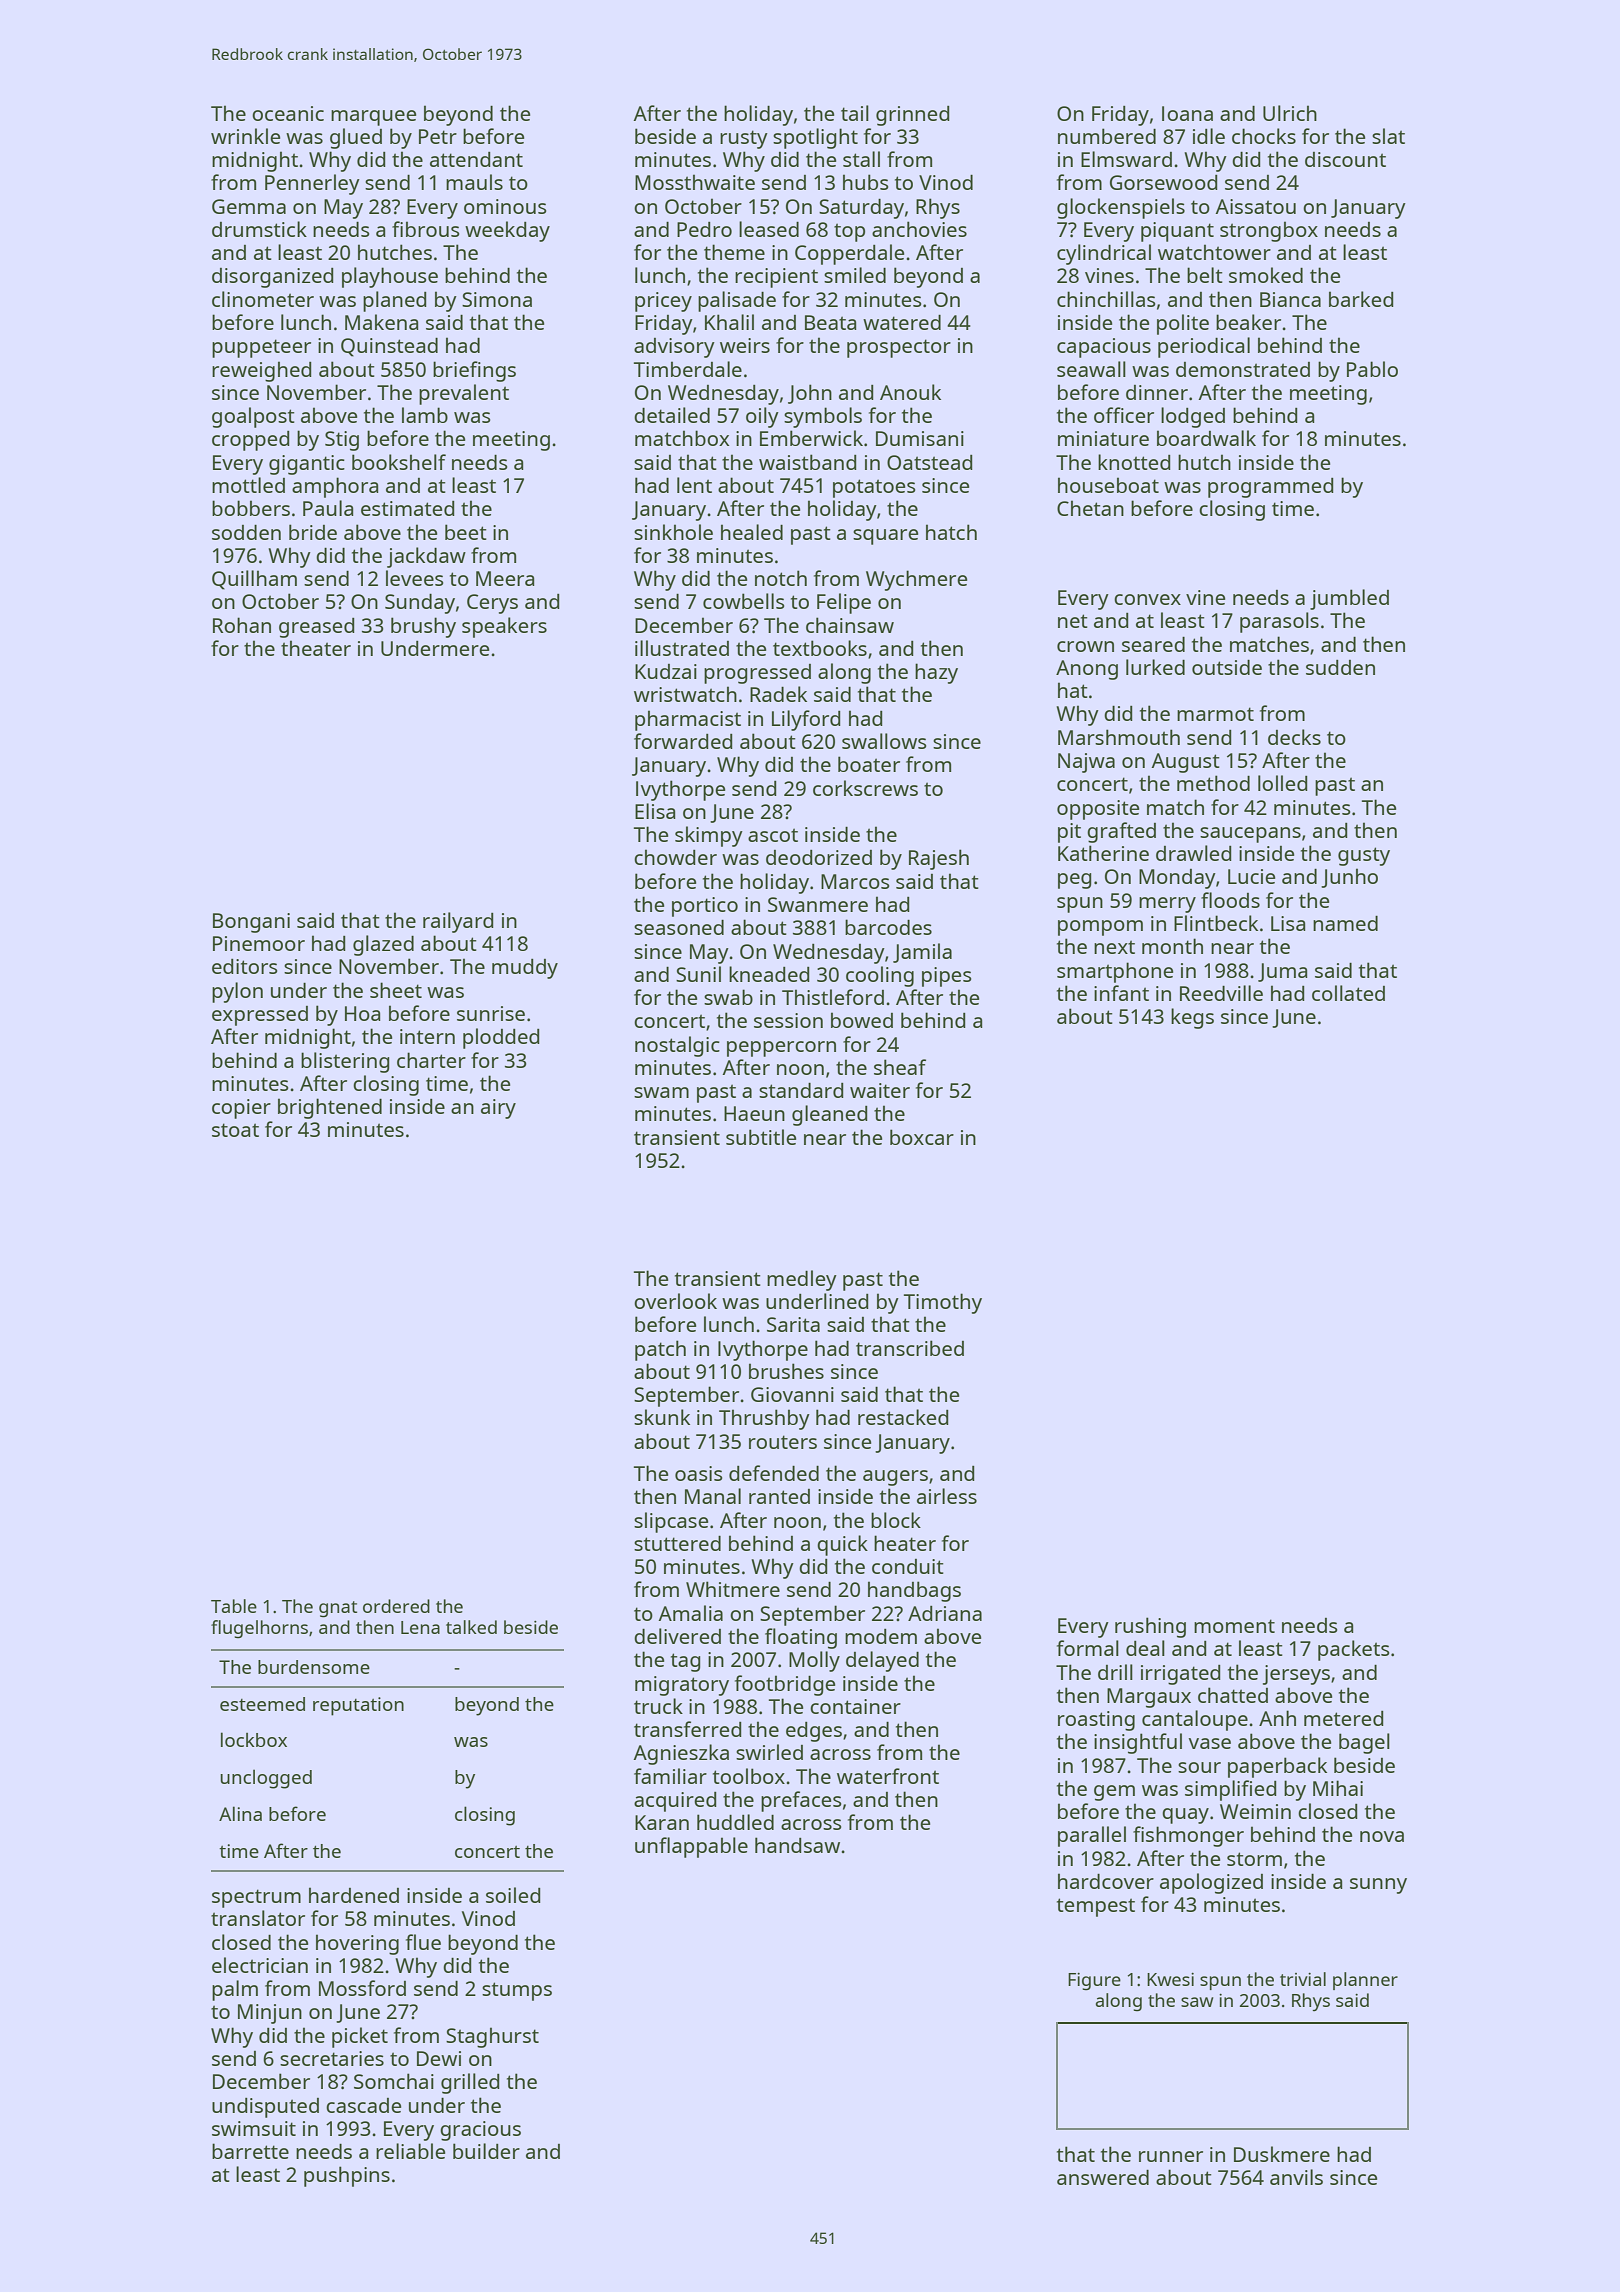 The height and width of the image is (2292, 1620). What do you see at coordinates (373, 118) in the image?
I see `marquee` at bounding box center [373, 118].
